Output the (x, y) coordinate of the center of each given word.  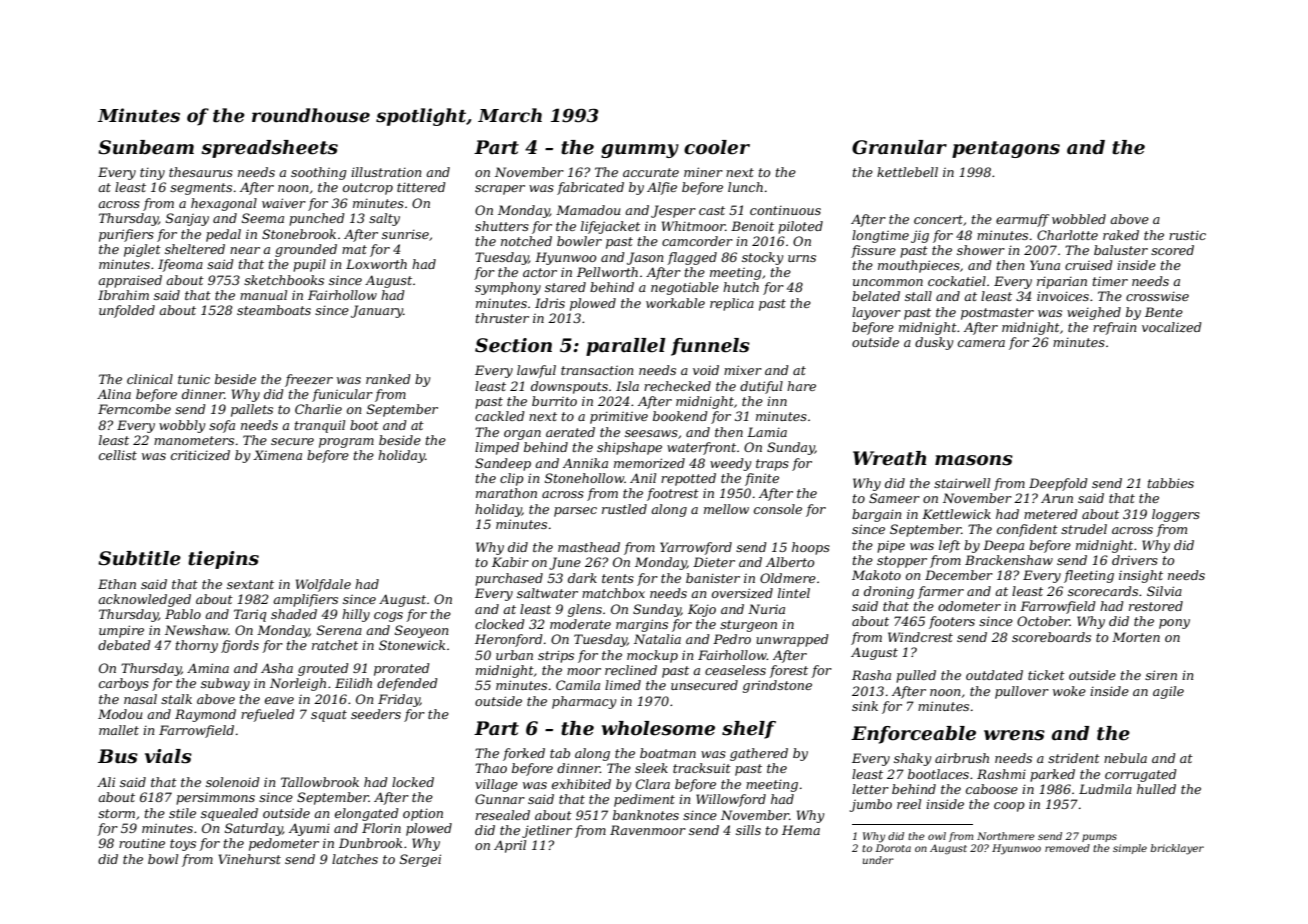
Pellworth (607, 272)
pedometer (284, 844)
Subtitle (139, 558)
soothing (318, 173)
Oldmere (788, 578)
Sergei (420, 860)
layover (876, 313)
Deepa (1003, 546)
